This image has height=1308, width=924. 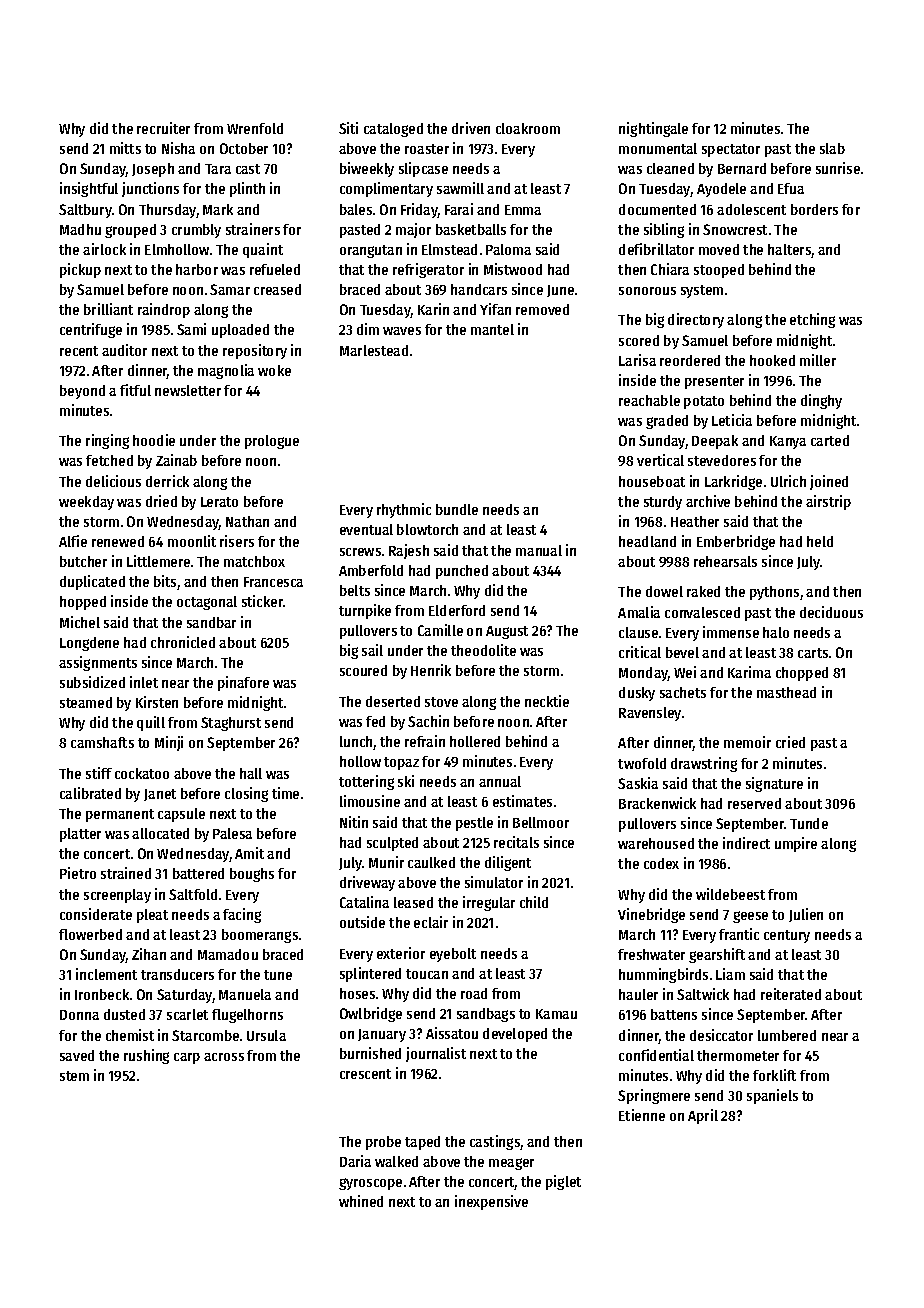 I want to click on reiterated, so click(x=791, y=994).
